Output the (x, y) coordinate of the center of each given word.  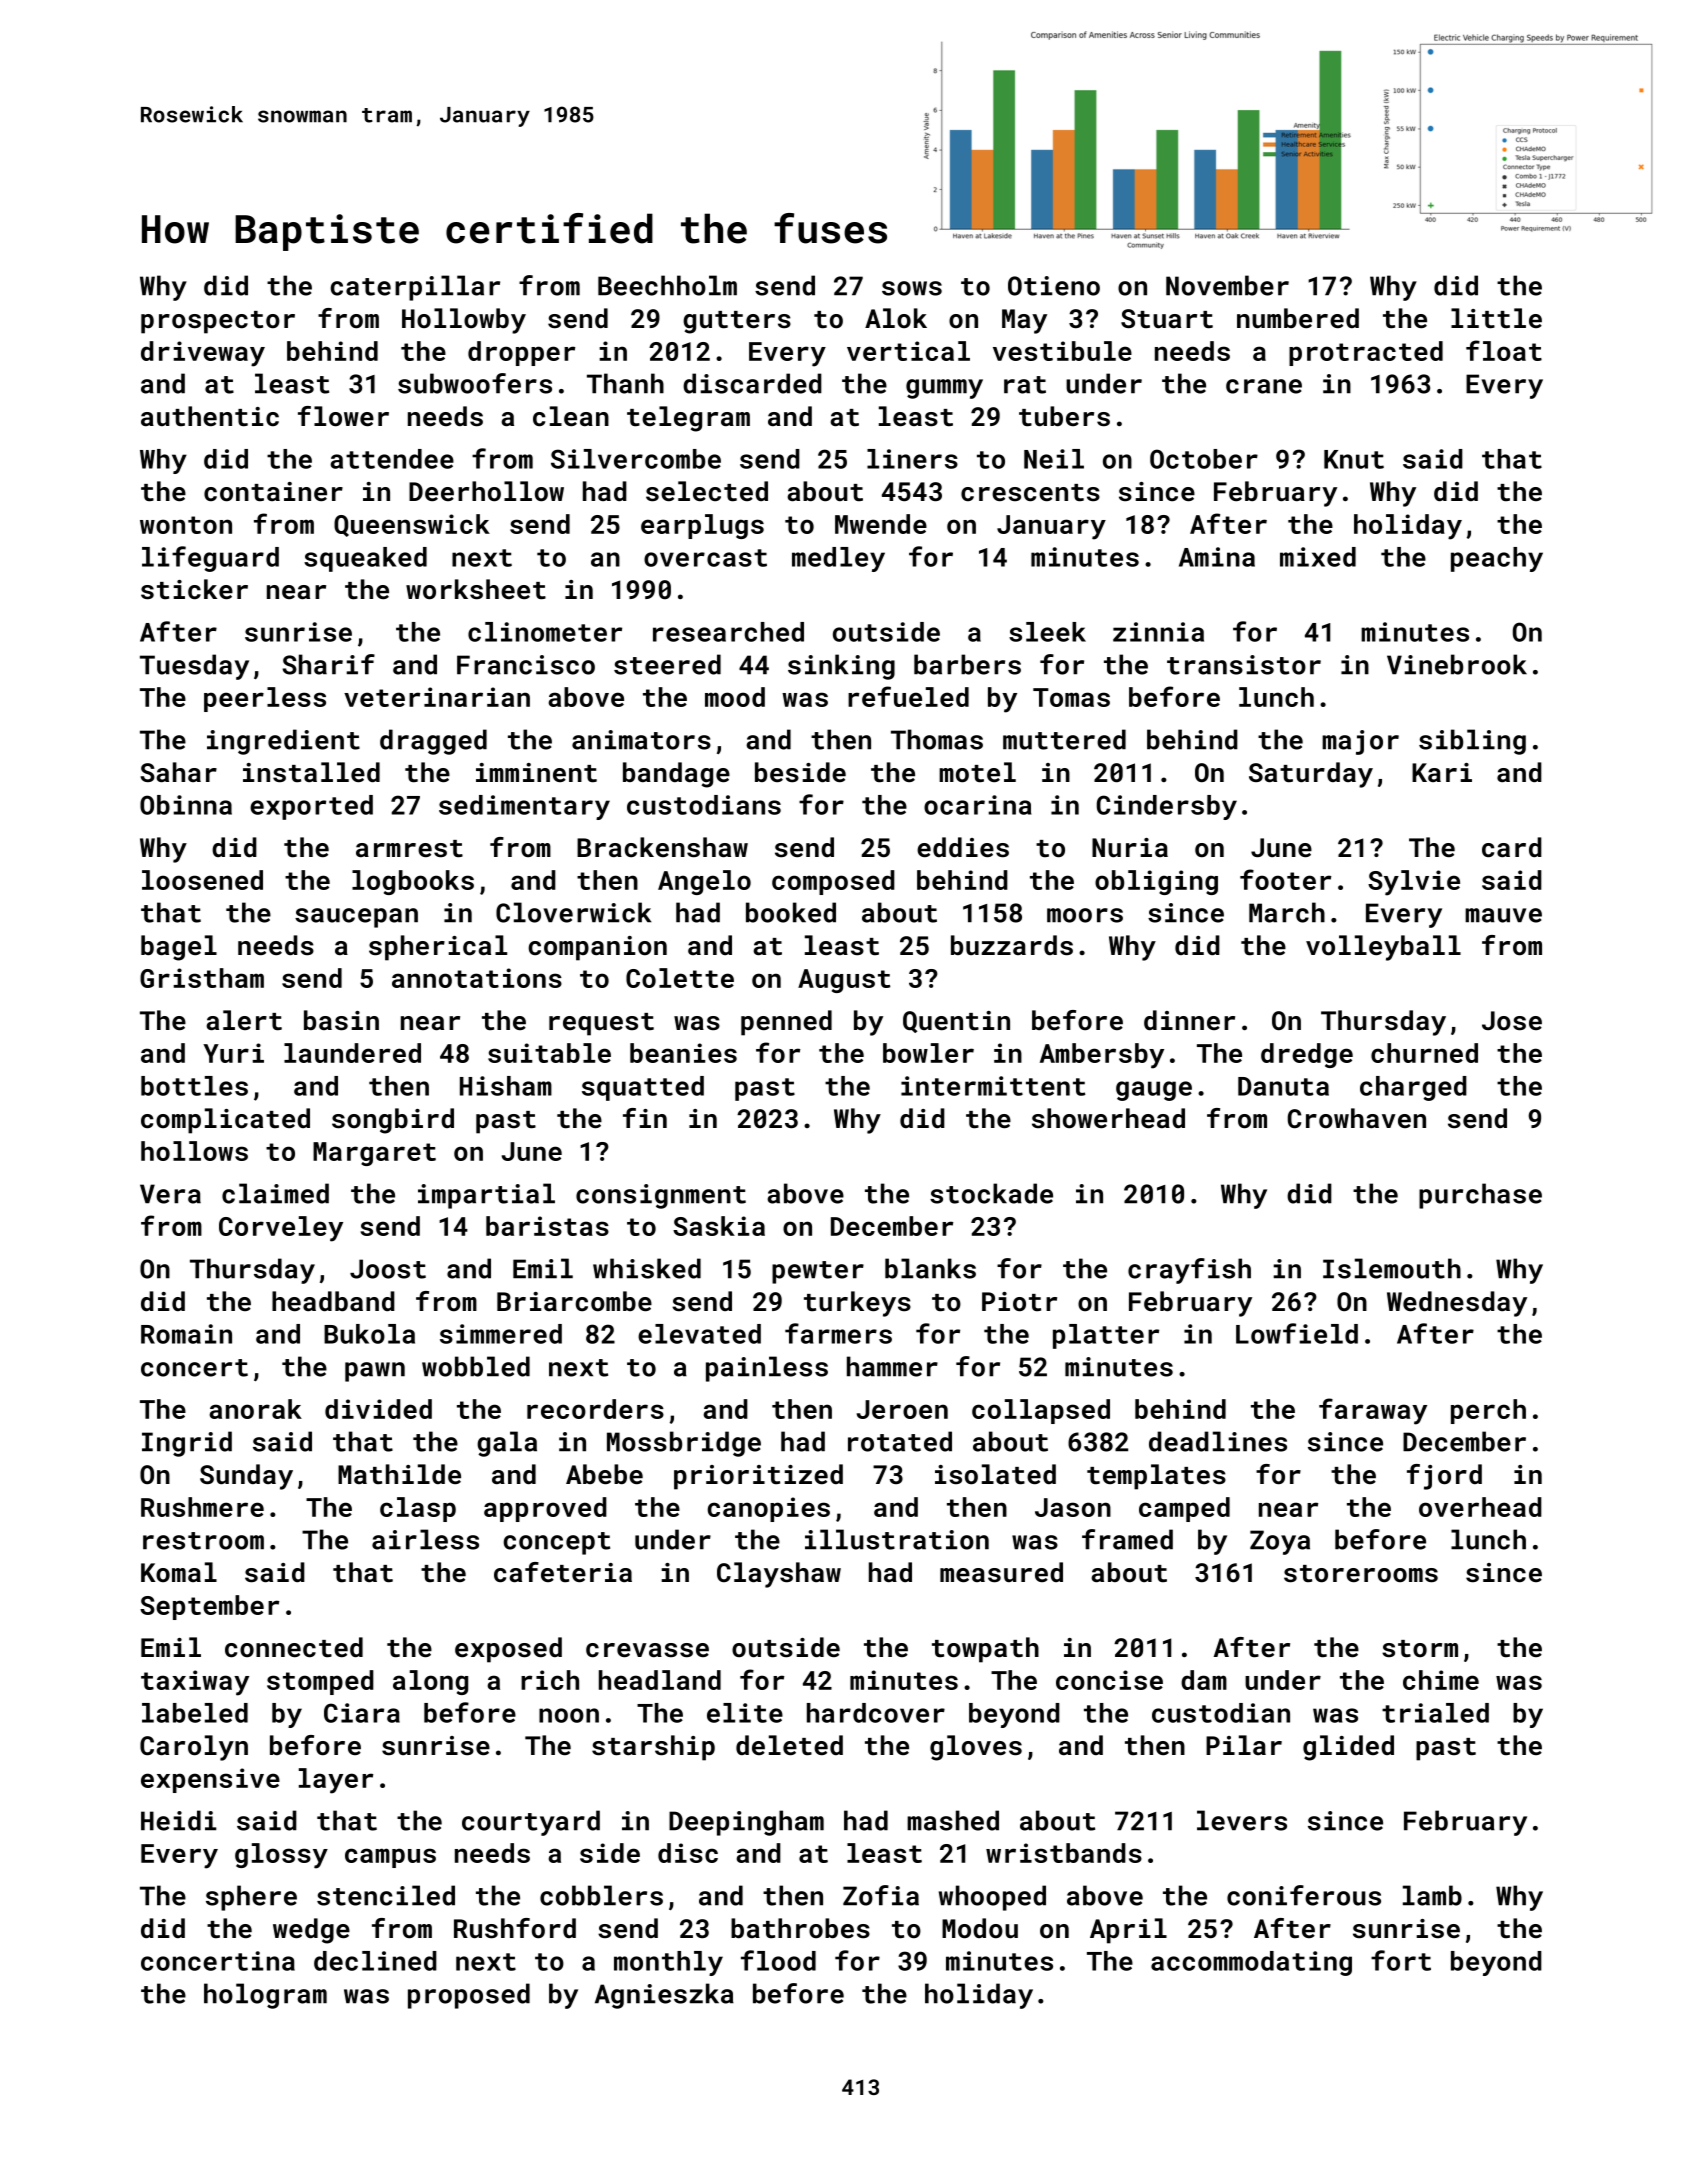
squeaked (365, 559)
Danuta (1283, 1086)
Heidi (178, 1820)
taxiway (195, 1683)
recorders (595, 1409)
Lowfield (1297, 1333)
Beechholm (667, 285)
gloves (976, 1748)
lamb (1432, 1895)
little (1496, 318)
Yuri (233, 1053)
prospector (218, 322)
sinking (841, 667)
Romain (186, 1334)
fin (645, 1118)
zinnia (1158, 632)
